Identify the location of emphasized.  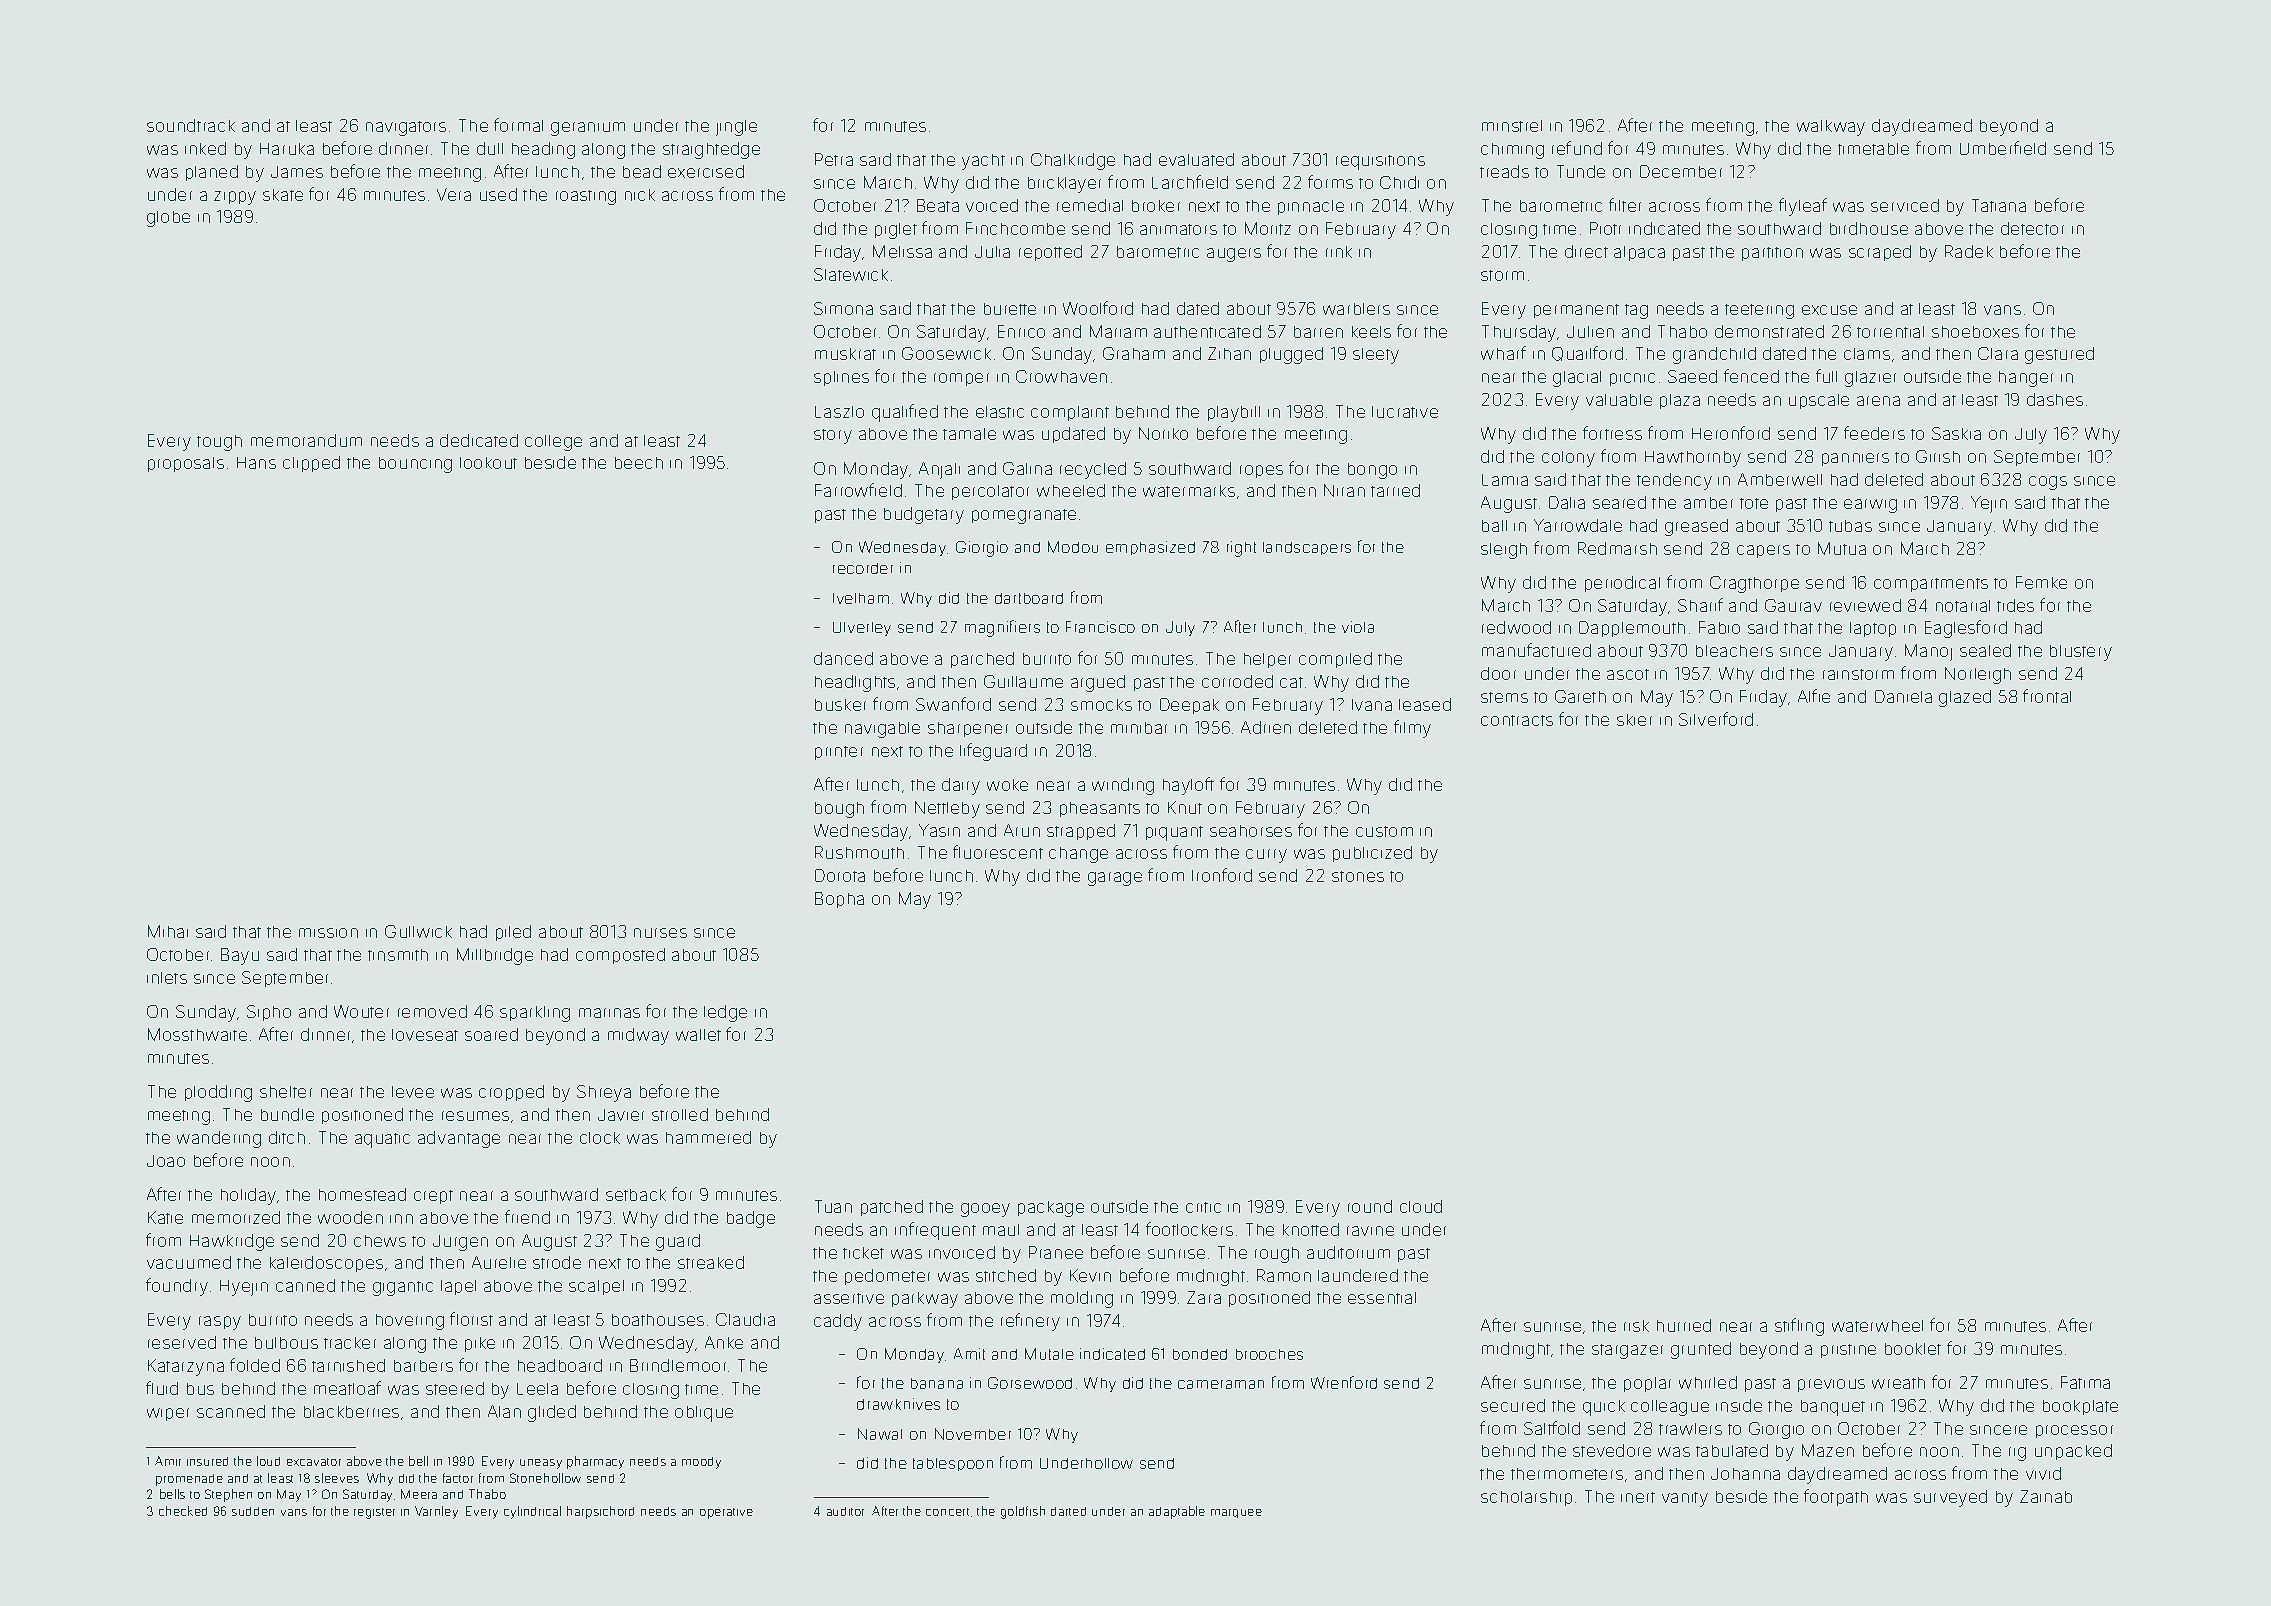
(1150, 548).
